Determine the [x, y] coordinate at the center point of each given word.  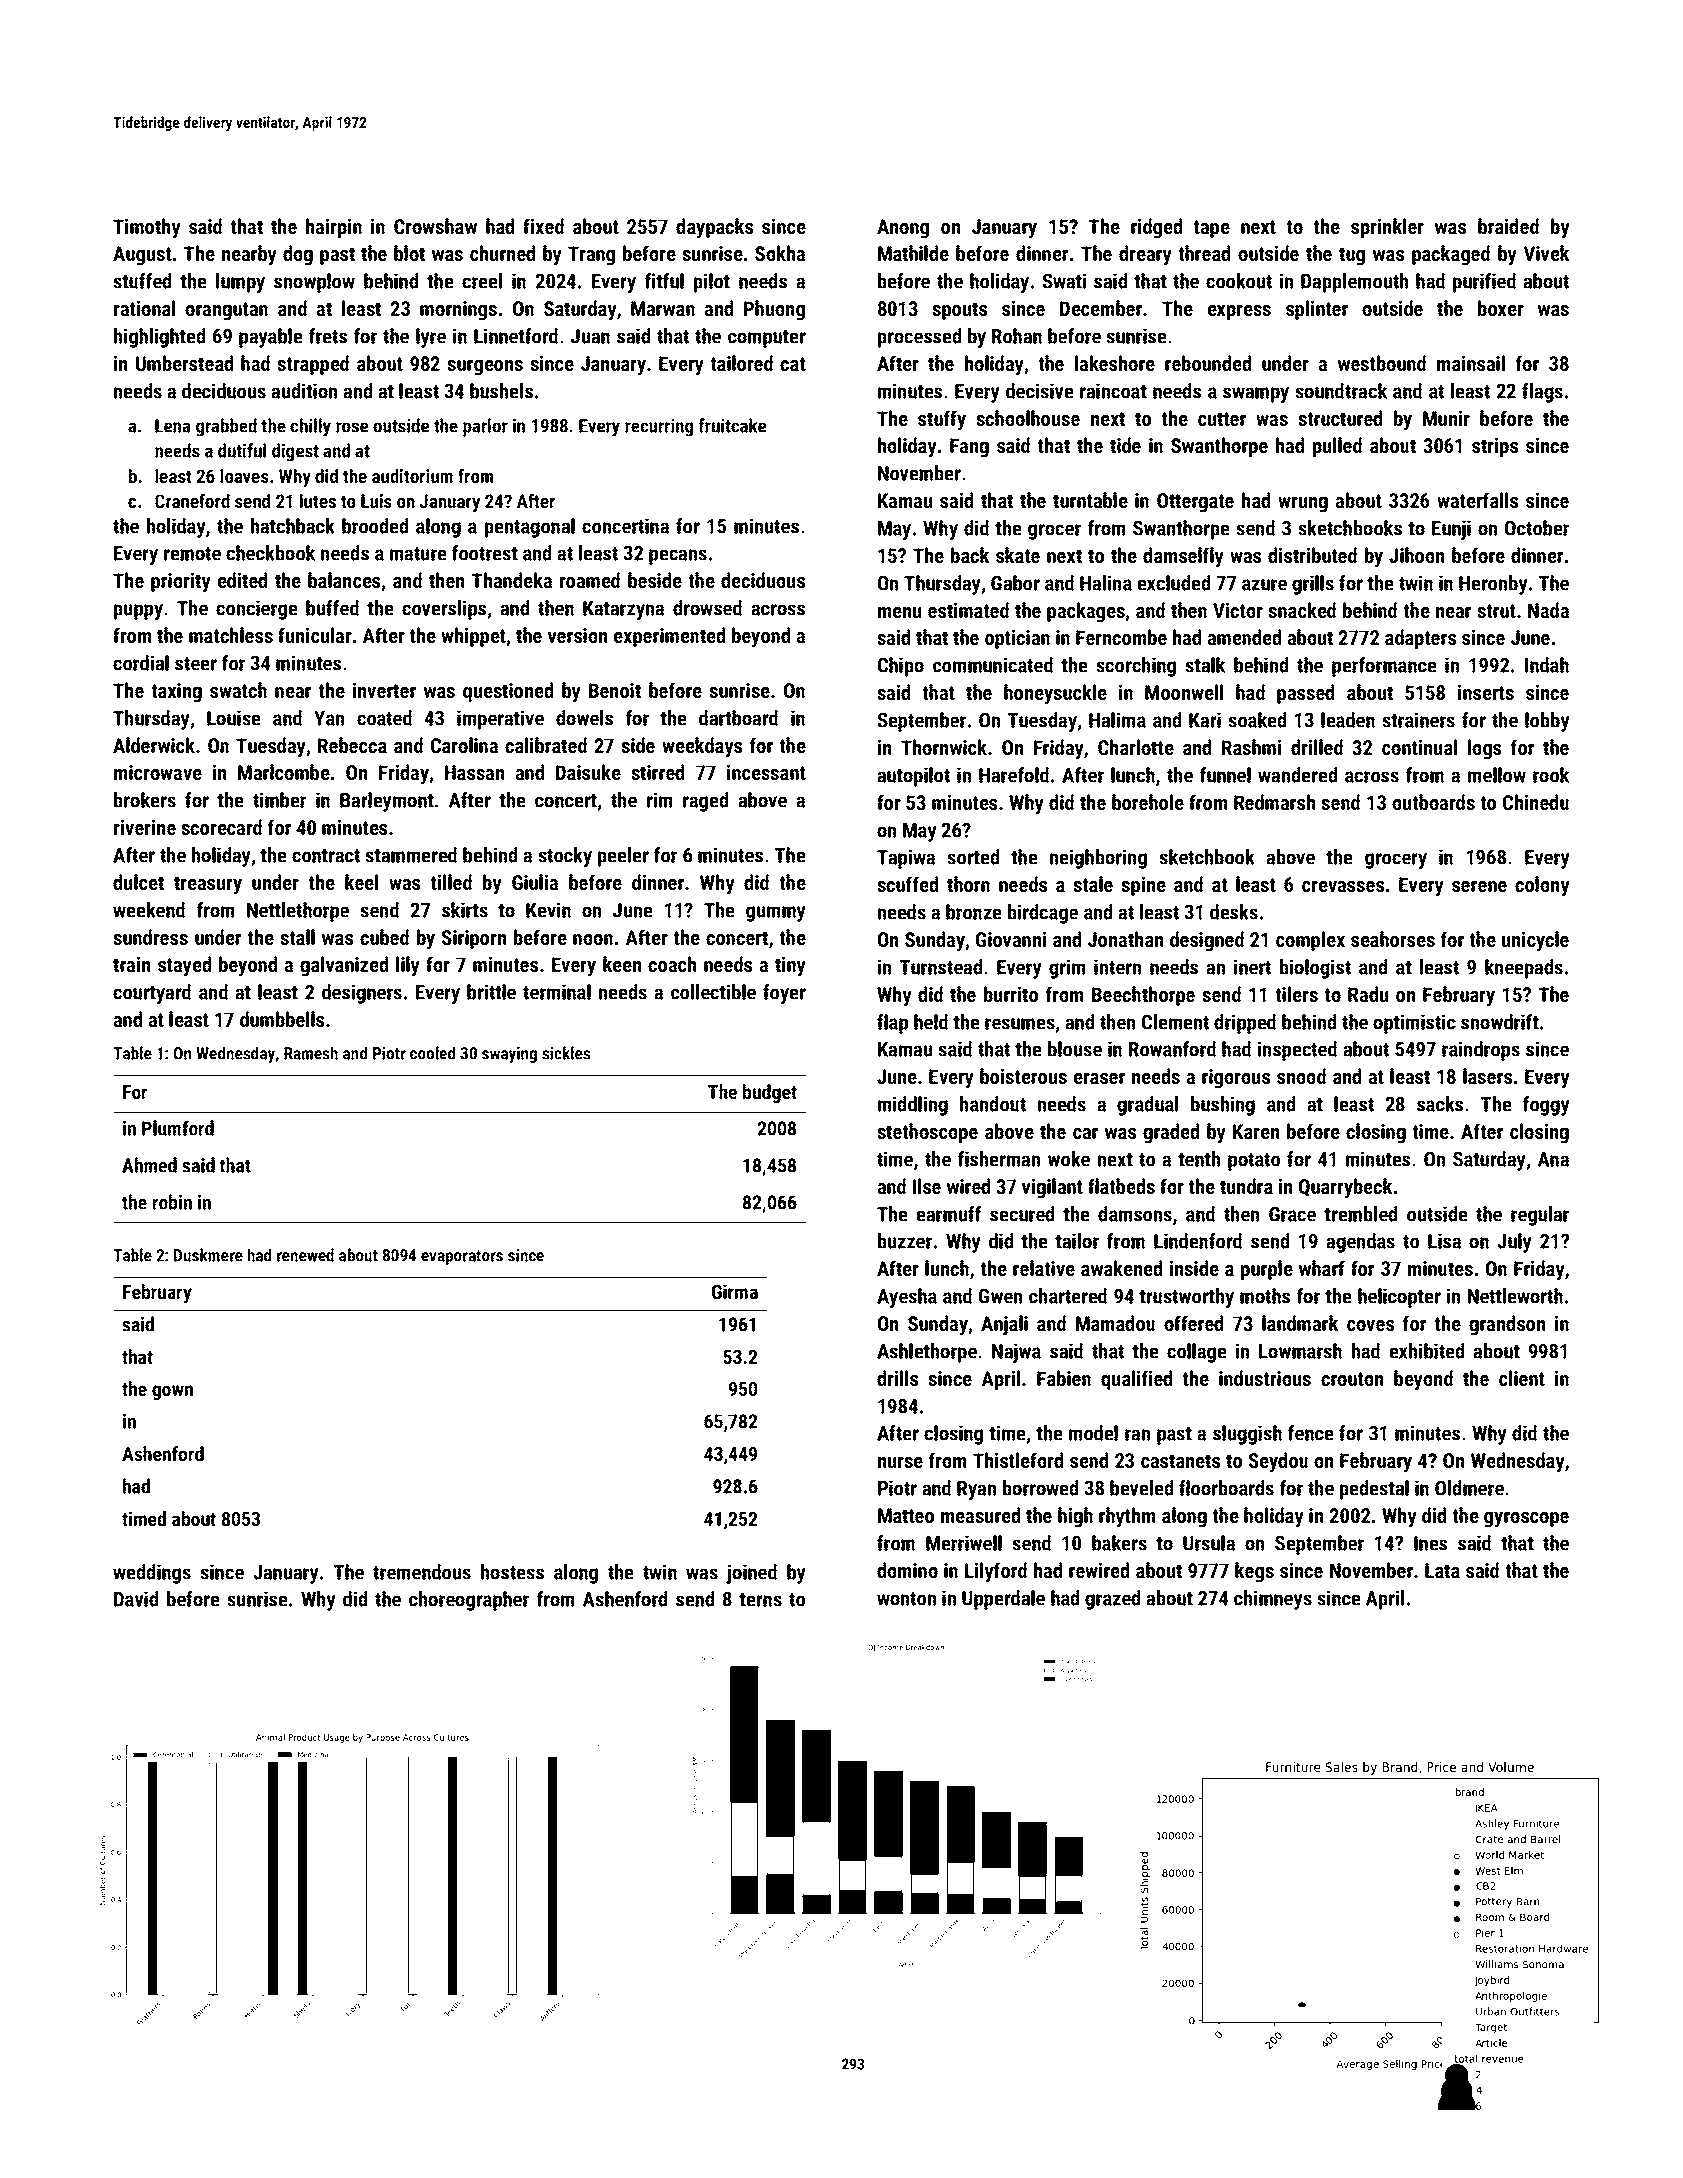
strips [1495, 447]
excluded [1174, 583]
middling [913, 1106]
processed [919, 338]
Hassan [474, 772]
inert [1252, 967]
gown [172, 1392]
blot [409, 253]
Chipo [901, 667]
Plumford [178, 1128]
